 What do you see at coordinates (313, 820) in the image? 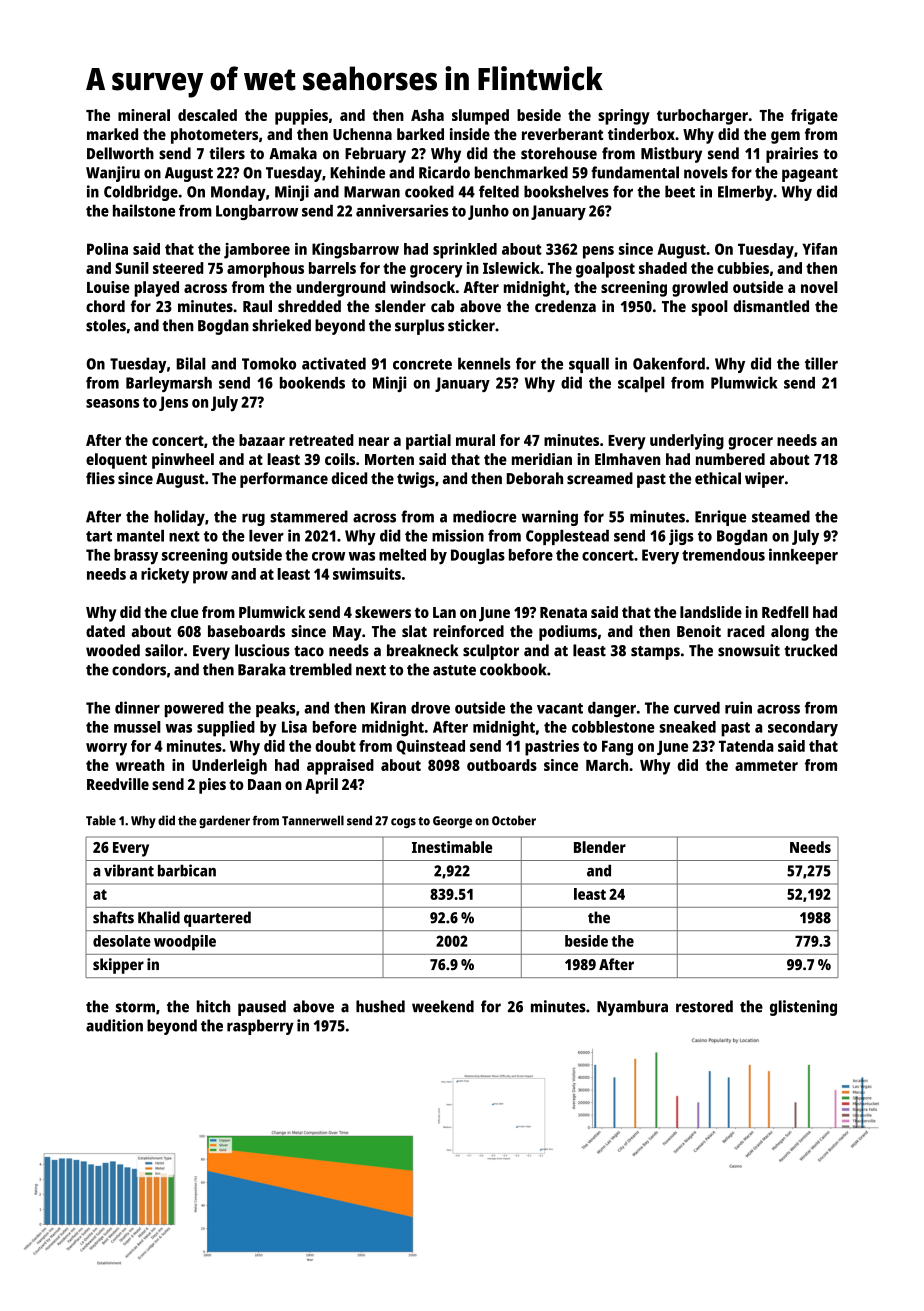
I see `Tannerwell` at bounding box center [313, 820].
